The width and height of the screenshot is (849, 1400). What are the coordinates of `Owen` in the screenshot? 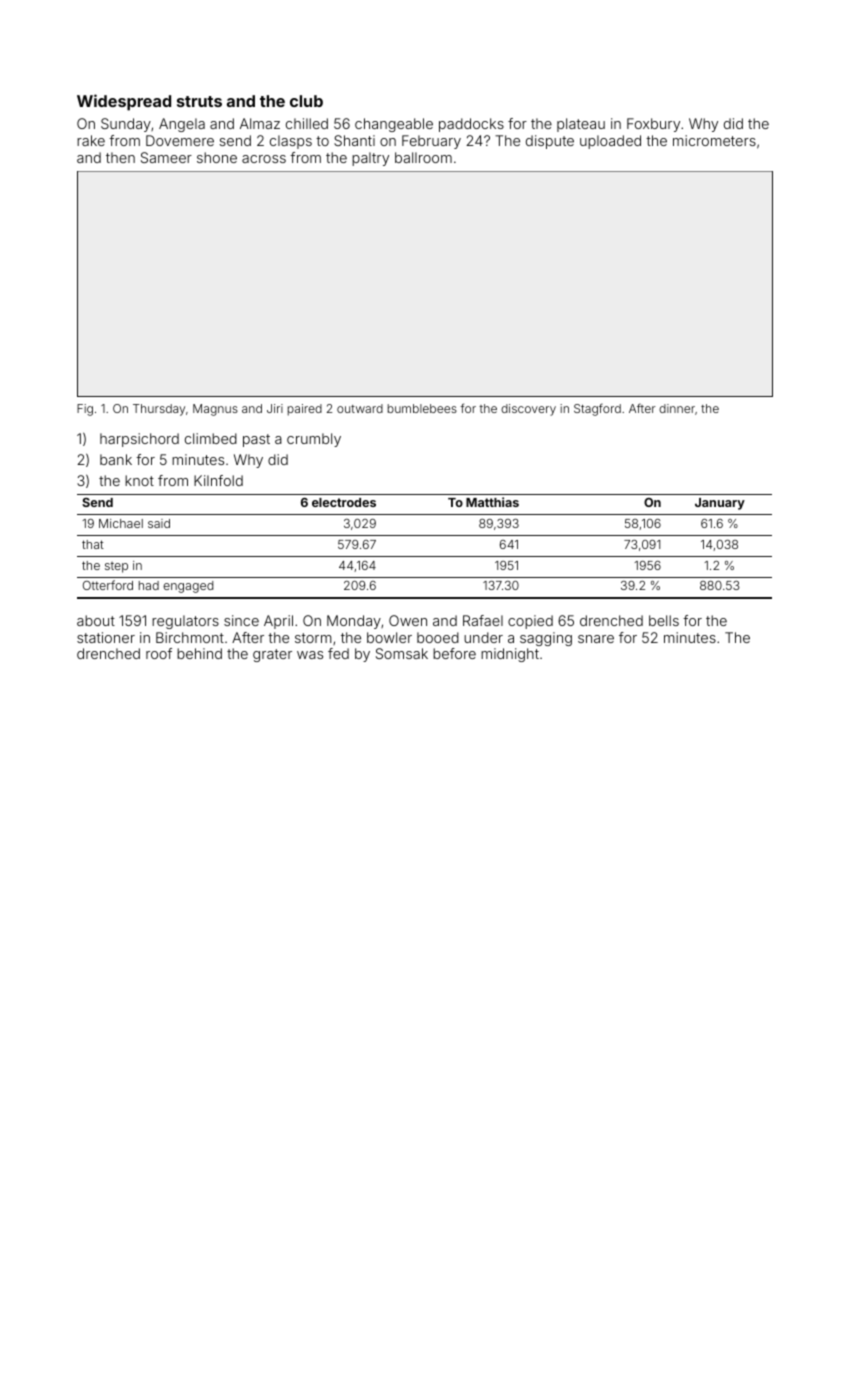 It's located at (408, 620).
